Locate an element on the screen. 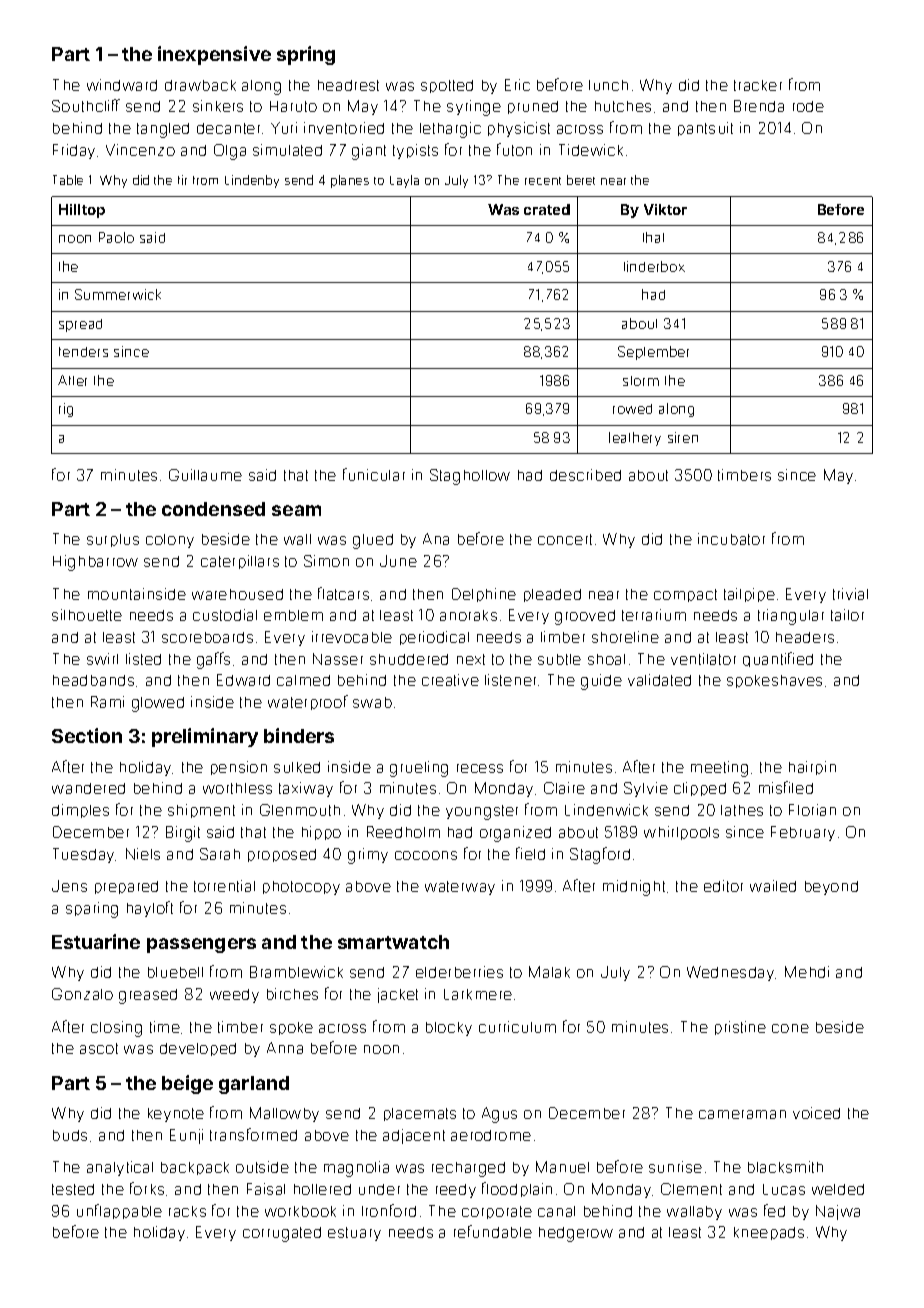 The width and height of the screenshot is (924, 1308). Wednesday is located at coordinates (730, 973).
